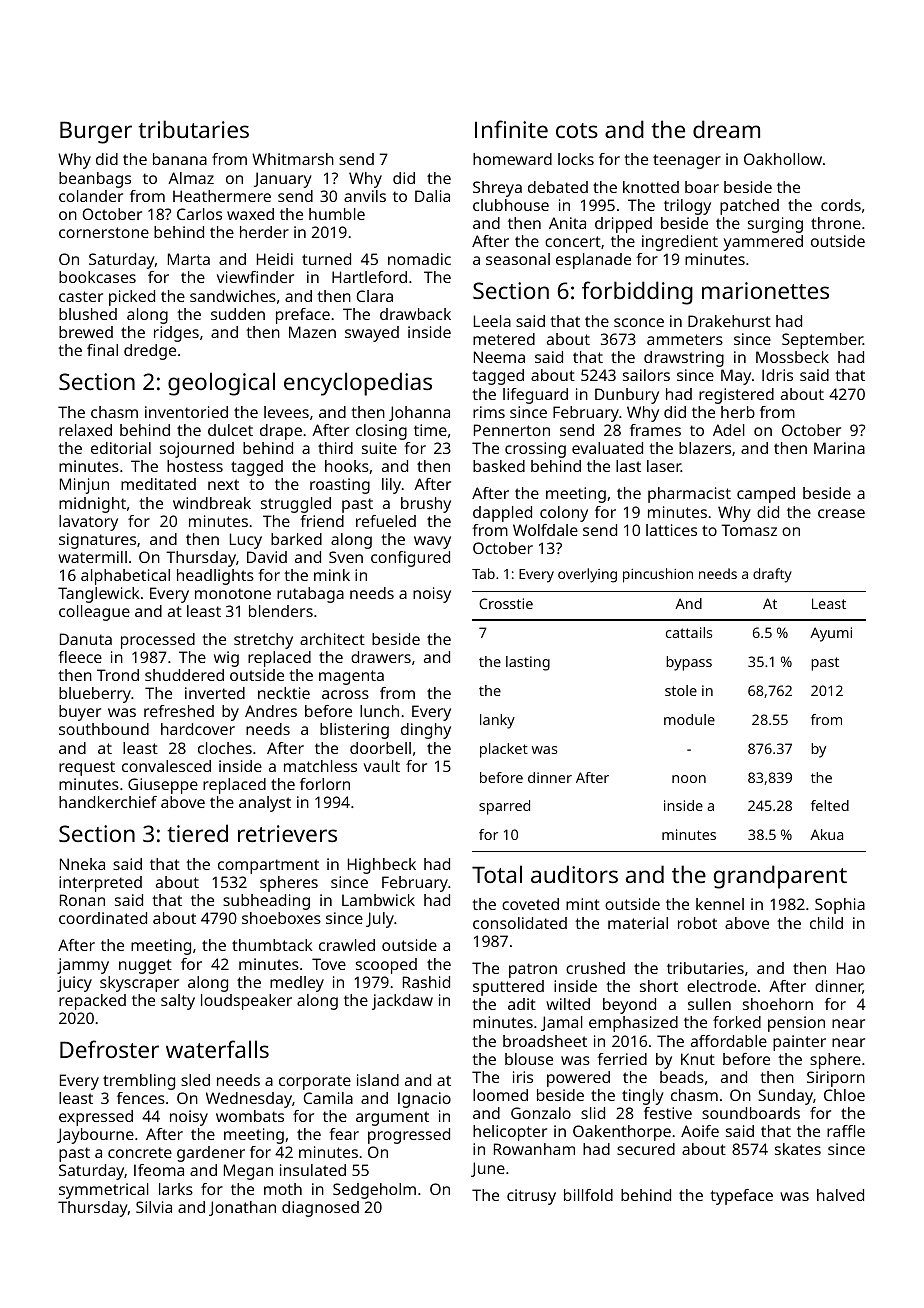 The height and width of the screenshot is (1308, 924). What do you see at coordinates (96, 132) in the screenshot?
I see `Burger` at bounding box center [96, 132].
